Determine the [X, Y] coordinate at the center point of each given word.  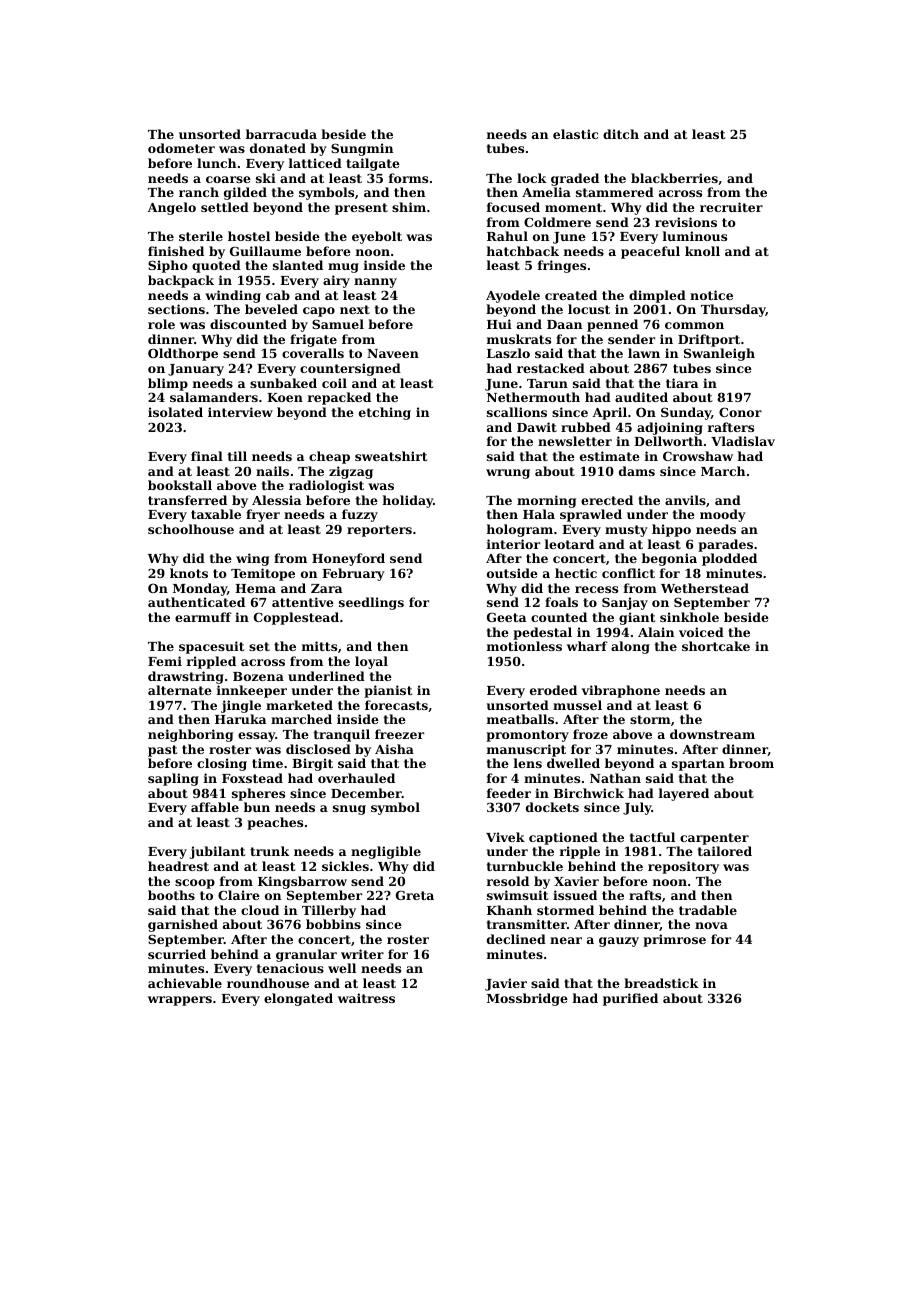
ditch [621, 134]
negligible [386, 852]
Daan [564, 324]
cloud [260, 910]
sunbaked [283, 383]
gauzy [619, 942]
